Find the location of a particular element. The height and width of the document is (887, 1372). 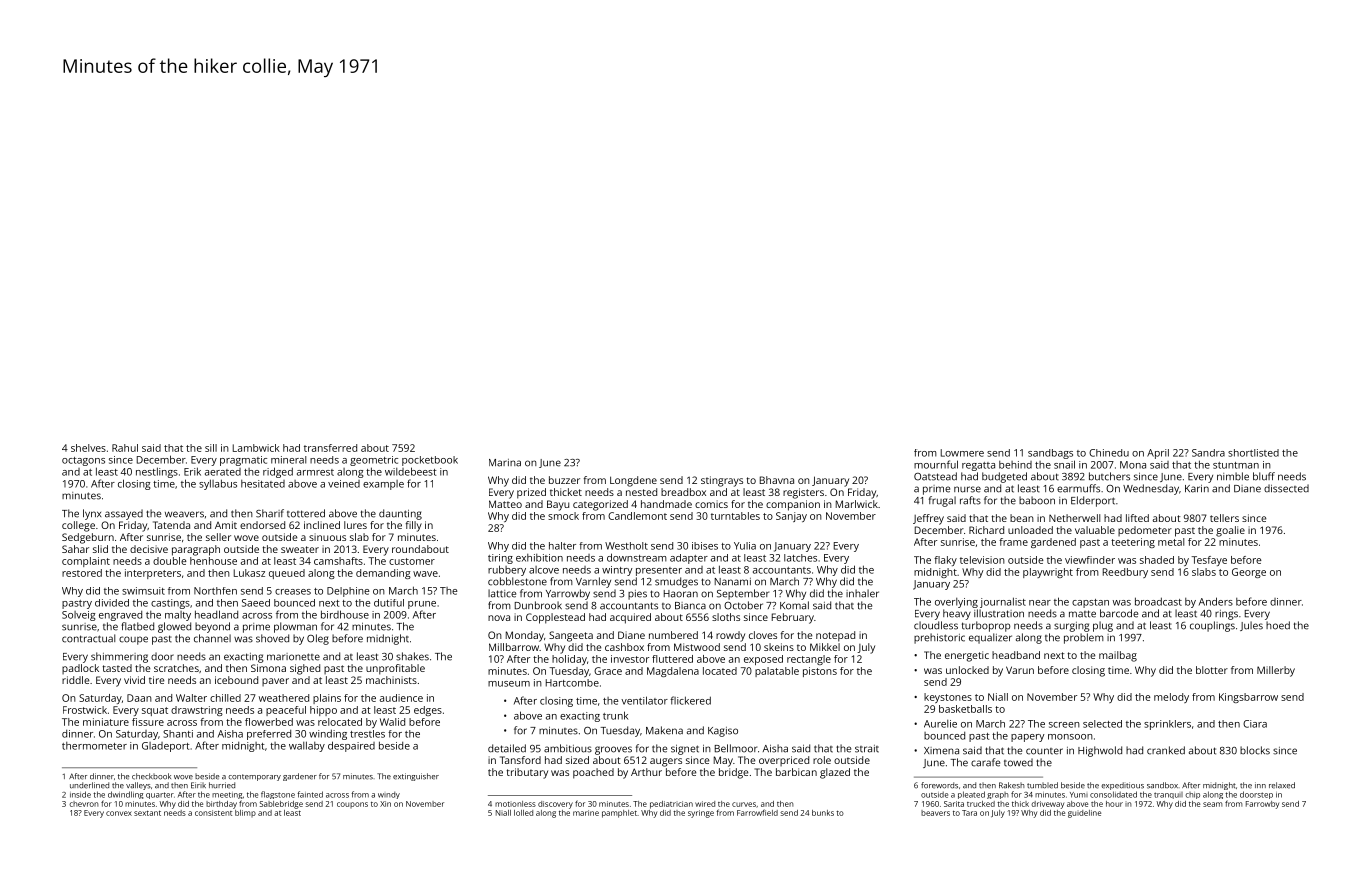

television is located at coordinates (982, 560).
